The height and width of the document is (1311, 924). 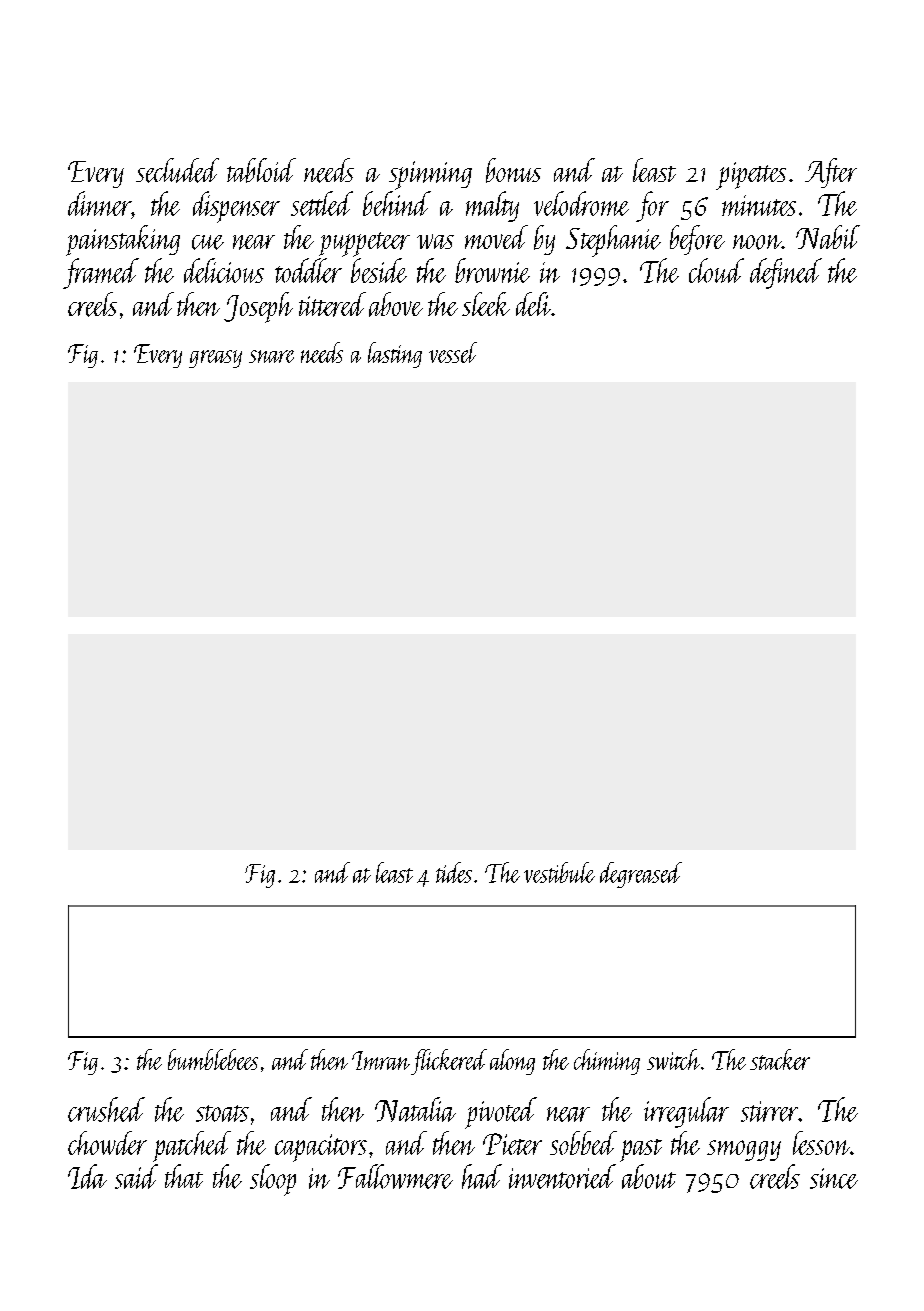 What do you see at coordinates (559, 872) in the document?
I see `vestibule` at bounding box center [559, 872].
